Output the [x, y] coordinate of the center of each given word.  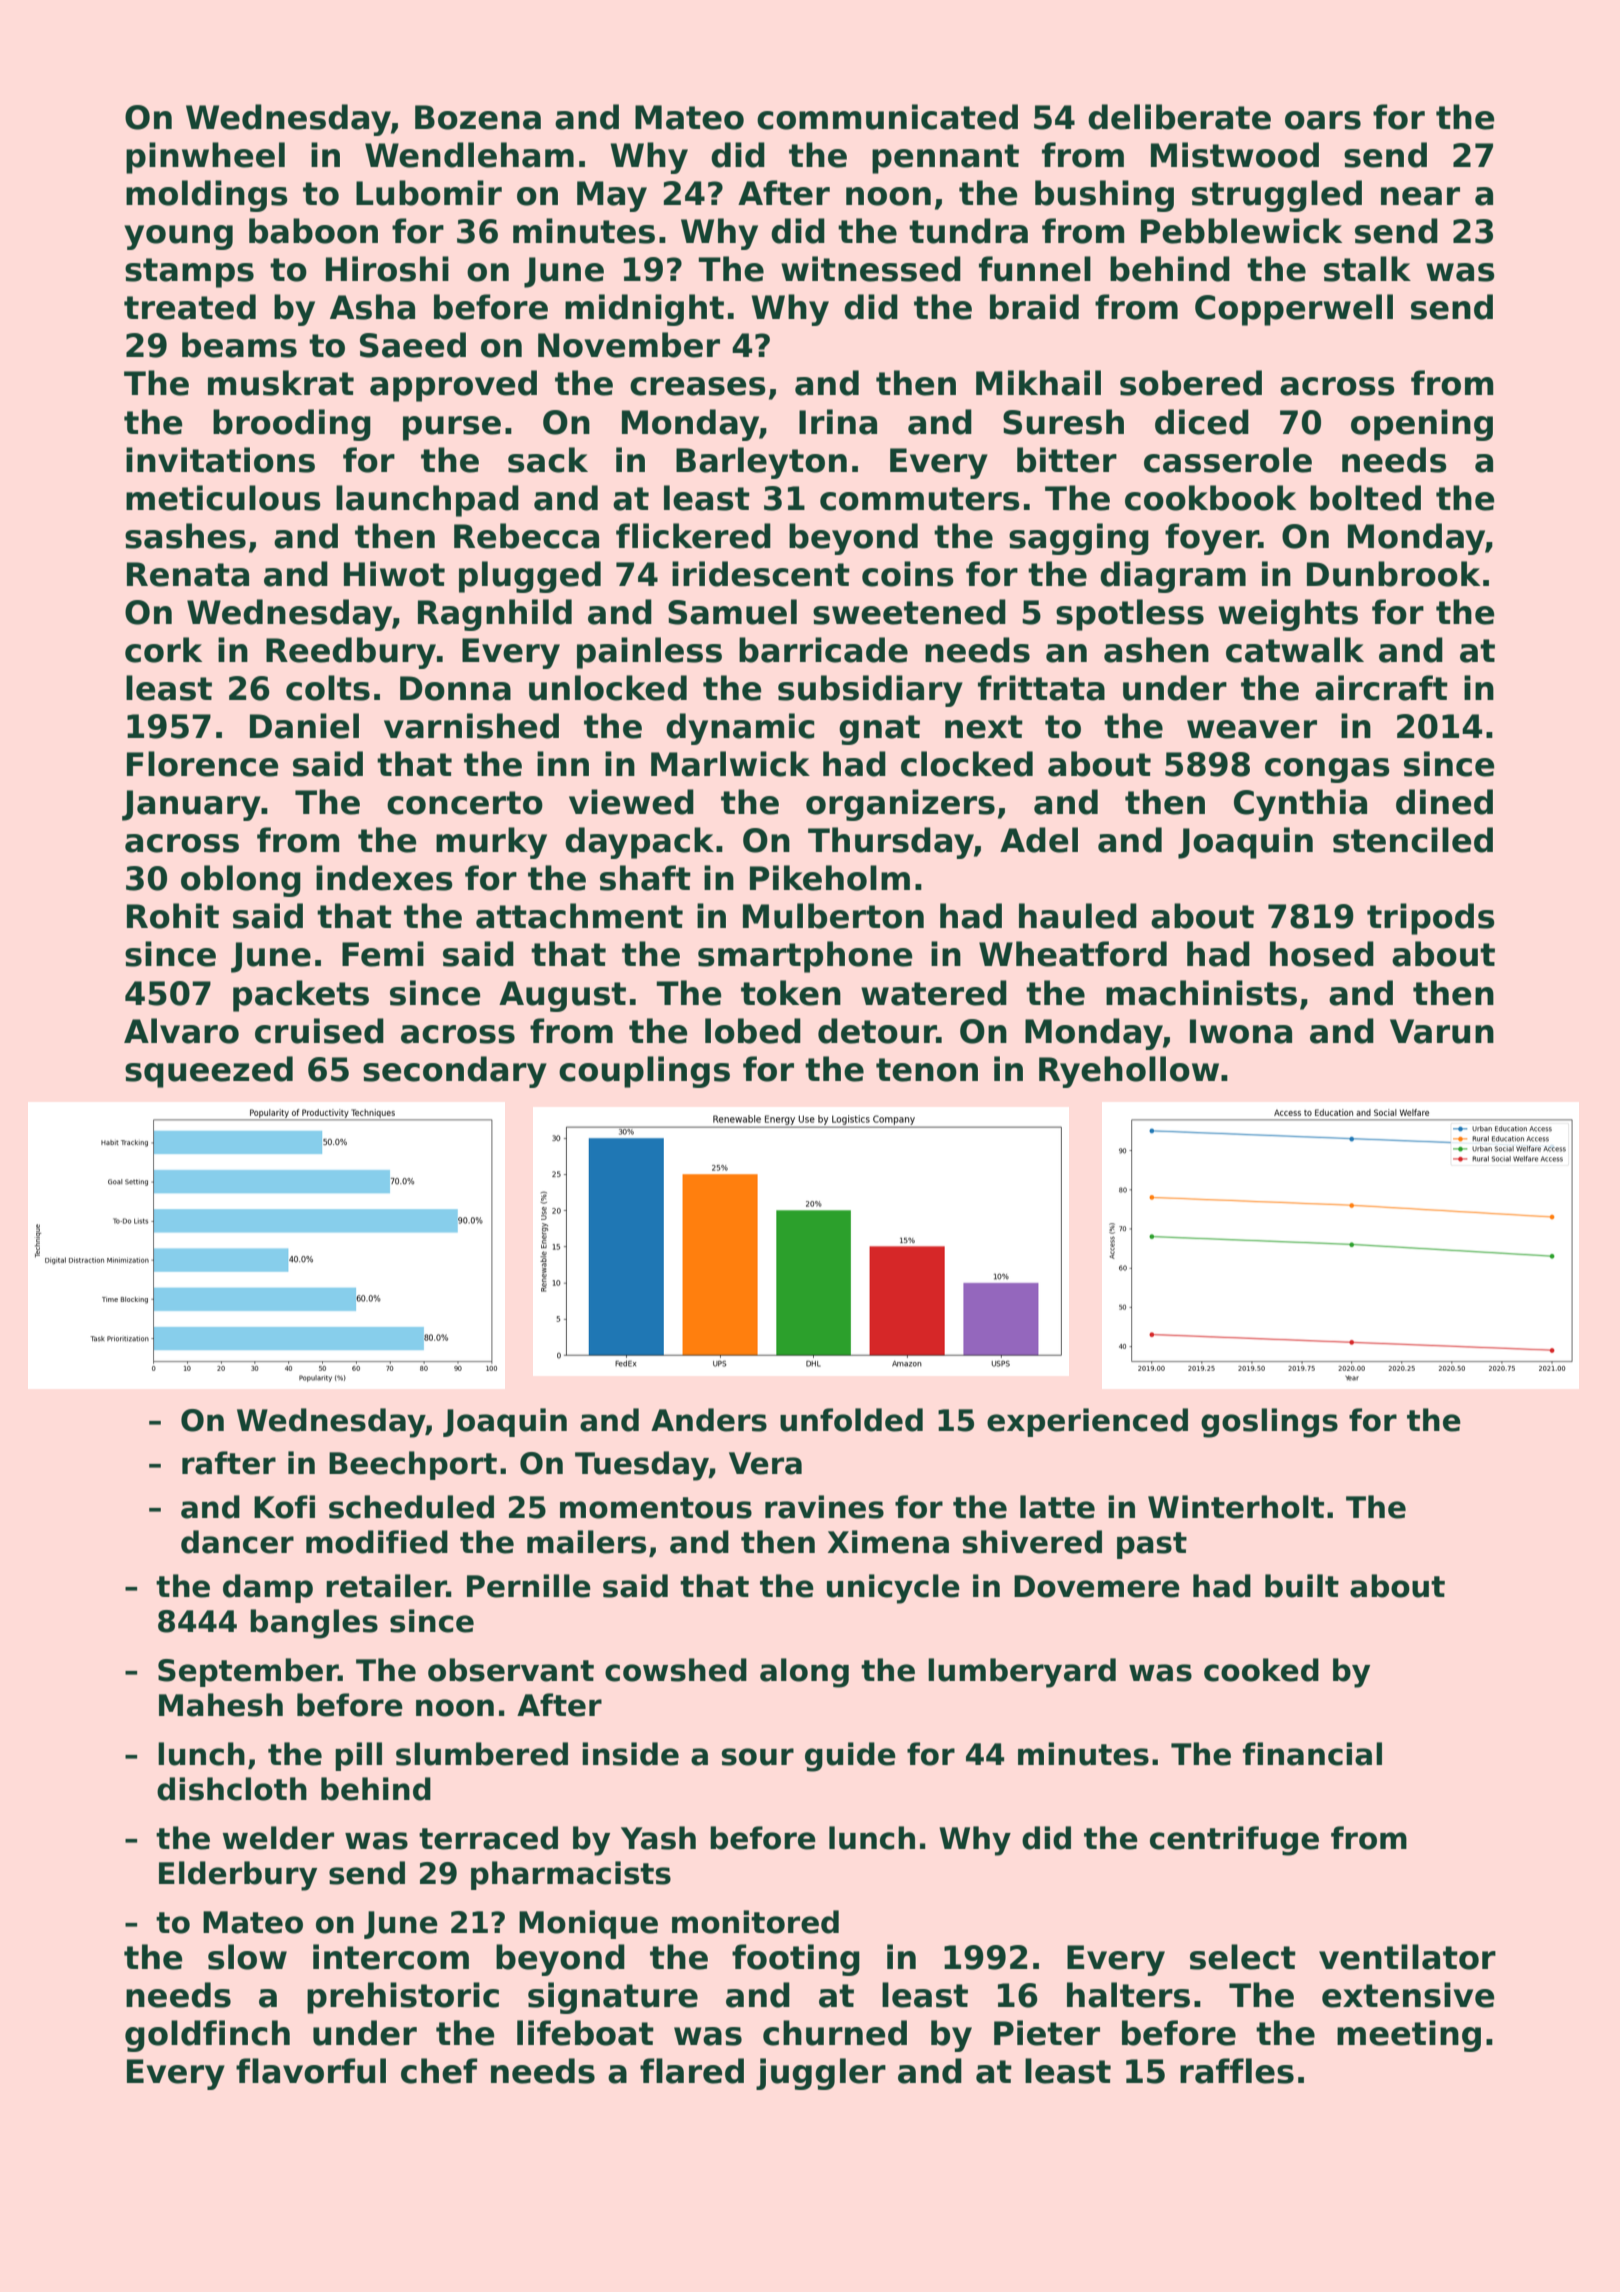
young [178, 237]
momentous [656, 1508]
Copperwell [1294, 310]
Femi [383, 954]
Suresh [1063, 422]
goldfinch [207, 2036]
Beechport [413, 1465]
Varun [1442, 1031]
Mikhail [1038, 383]
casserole [1228, 460]
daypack [639, 843]
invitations [220, 460]
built [1302, 1586]
